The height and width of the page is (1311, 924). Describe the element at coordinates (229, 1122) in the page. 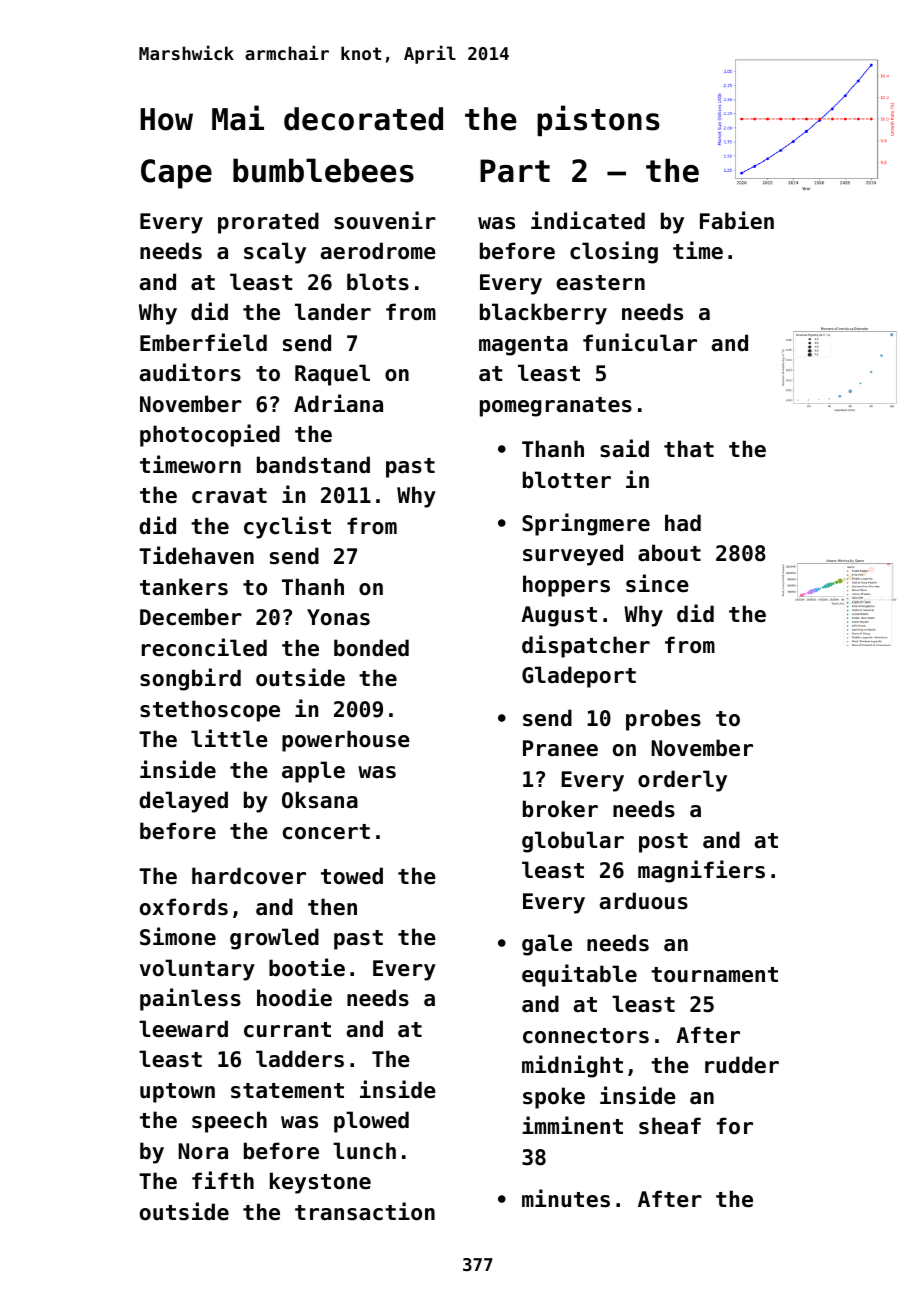

I see `speech` at that location.
